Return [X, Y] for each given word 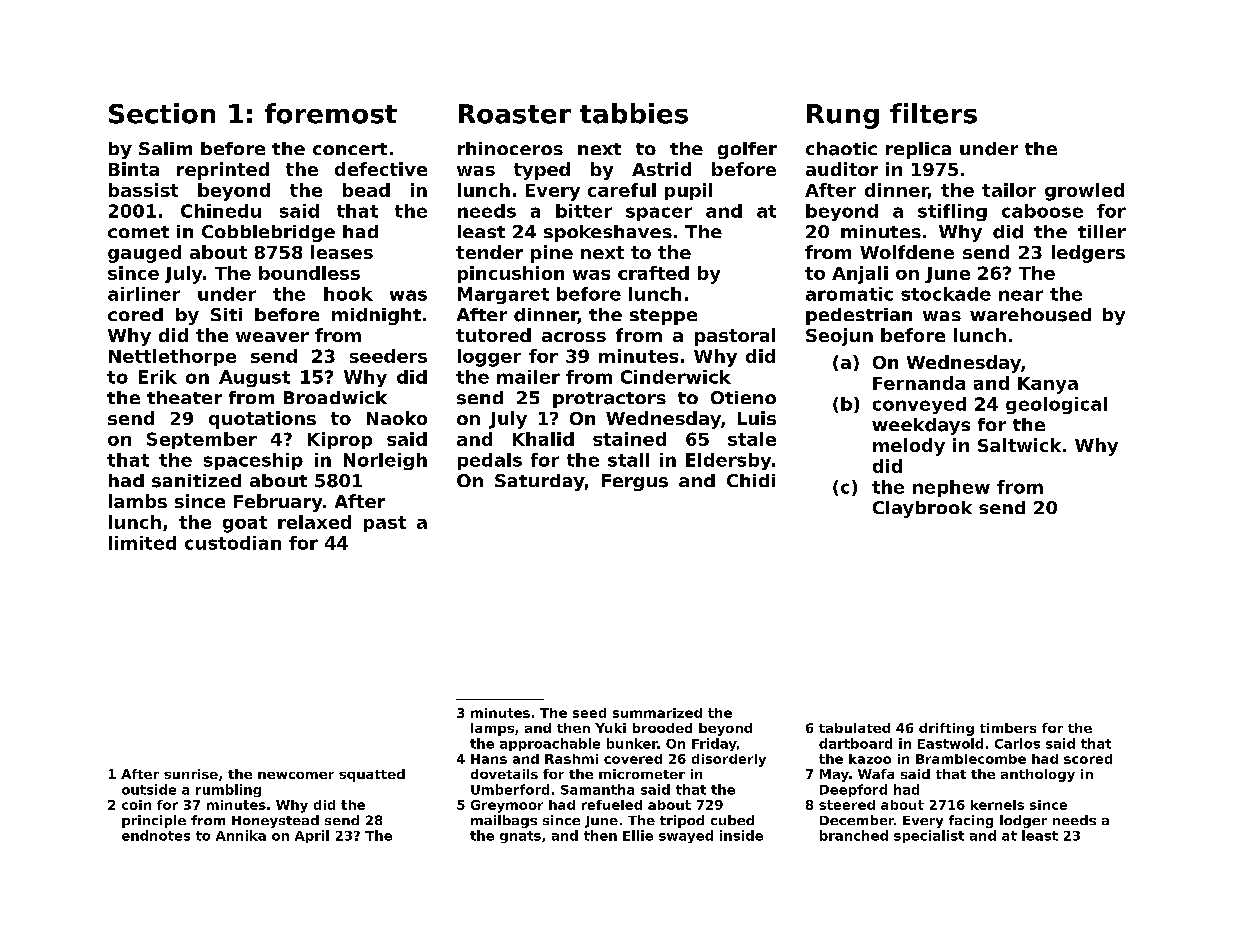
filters [933, 113]
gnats [520, 837]
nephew [951, 488]
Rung [843, 116]
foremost [331, 113]
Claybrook [922, 509]
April [312, 836]
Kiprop [340, 440]
